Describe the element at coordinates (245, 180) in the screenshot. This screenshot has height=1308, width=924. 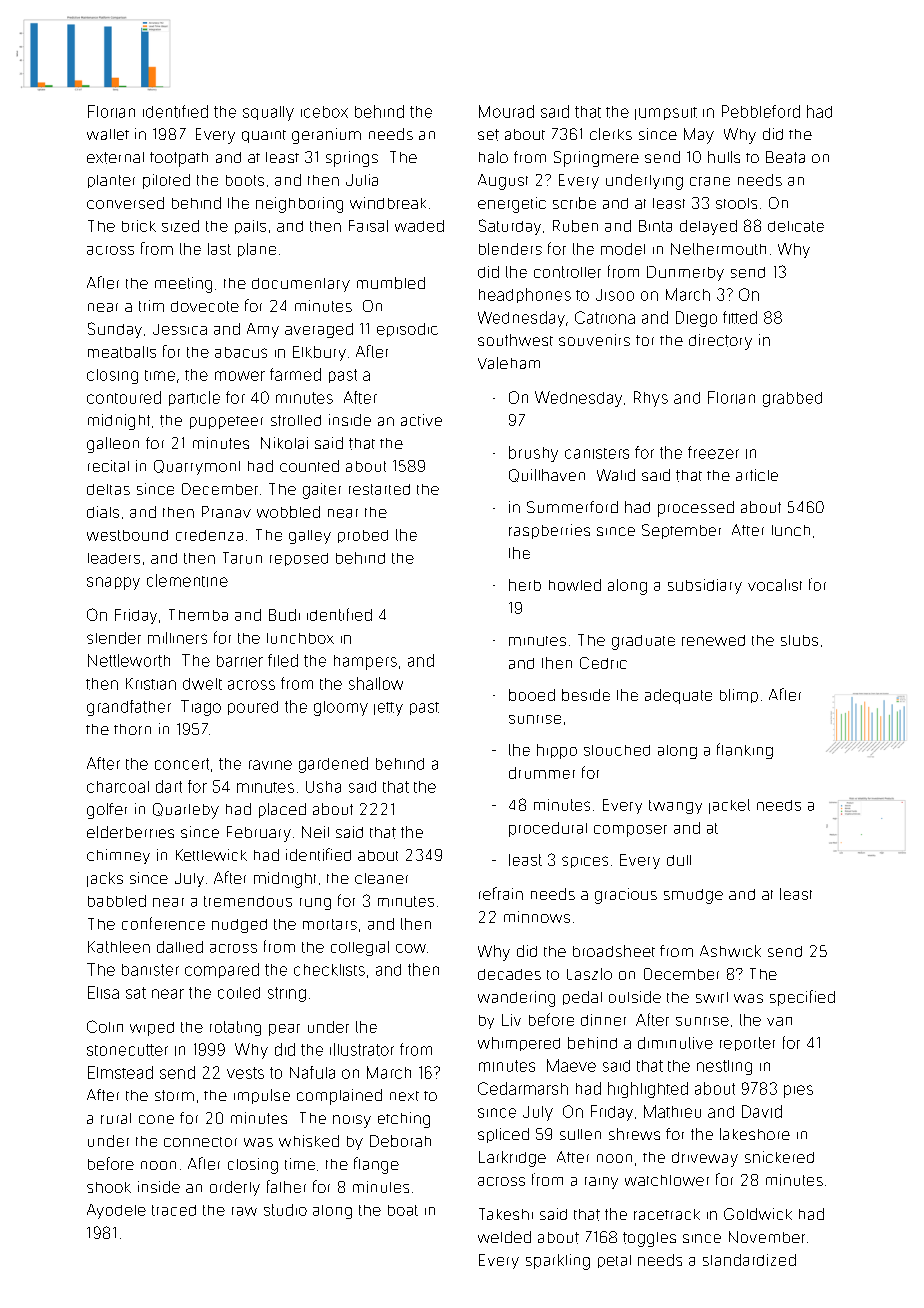
I see `boots` at that location.
